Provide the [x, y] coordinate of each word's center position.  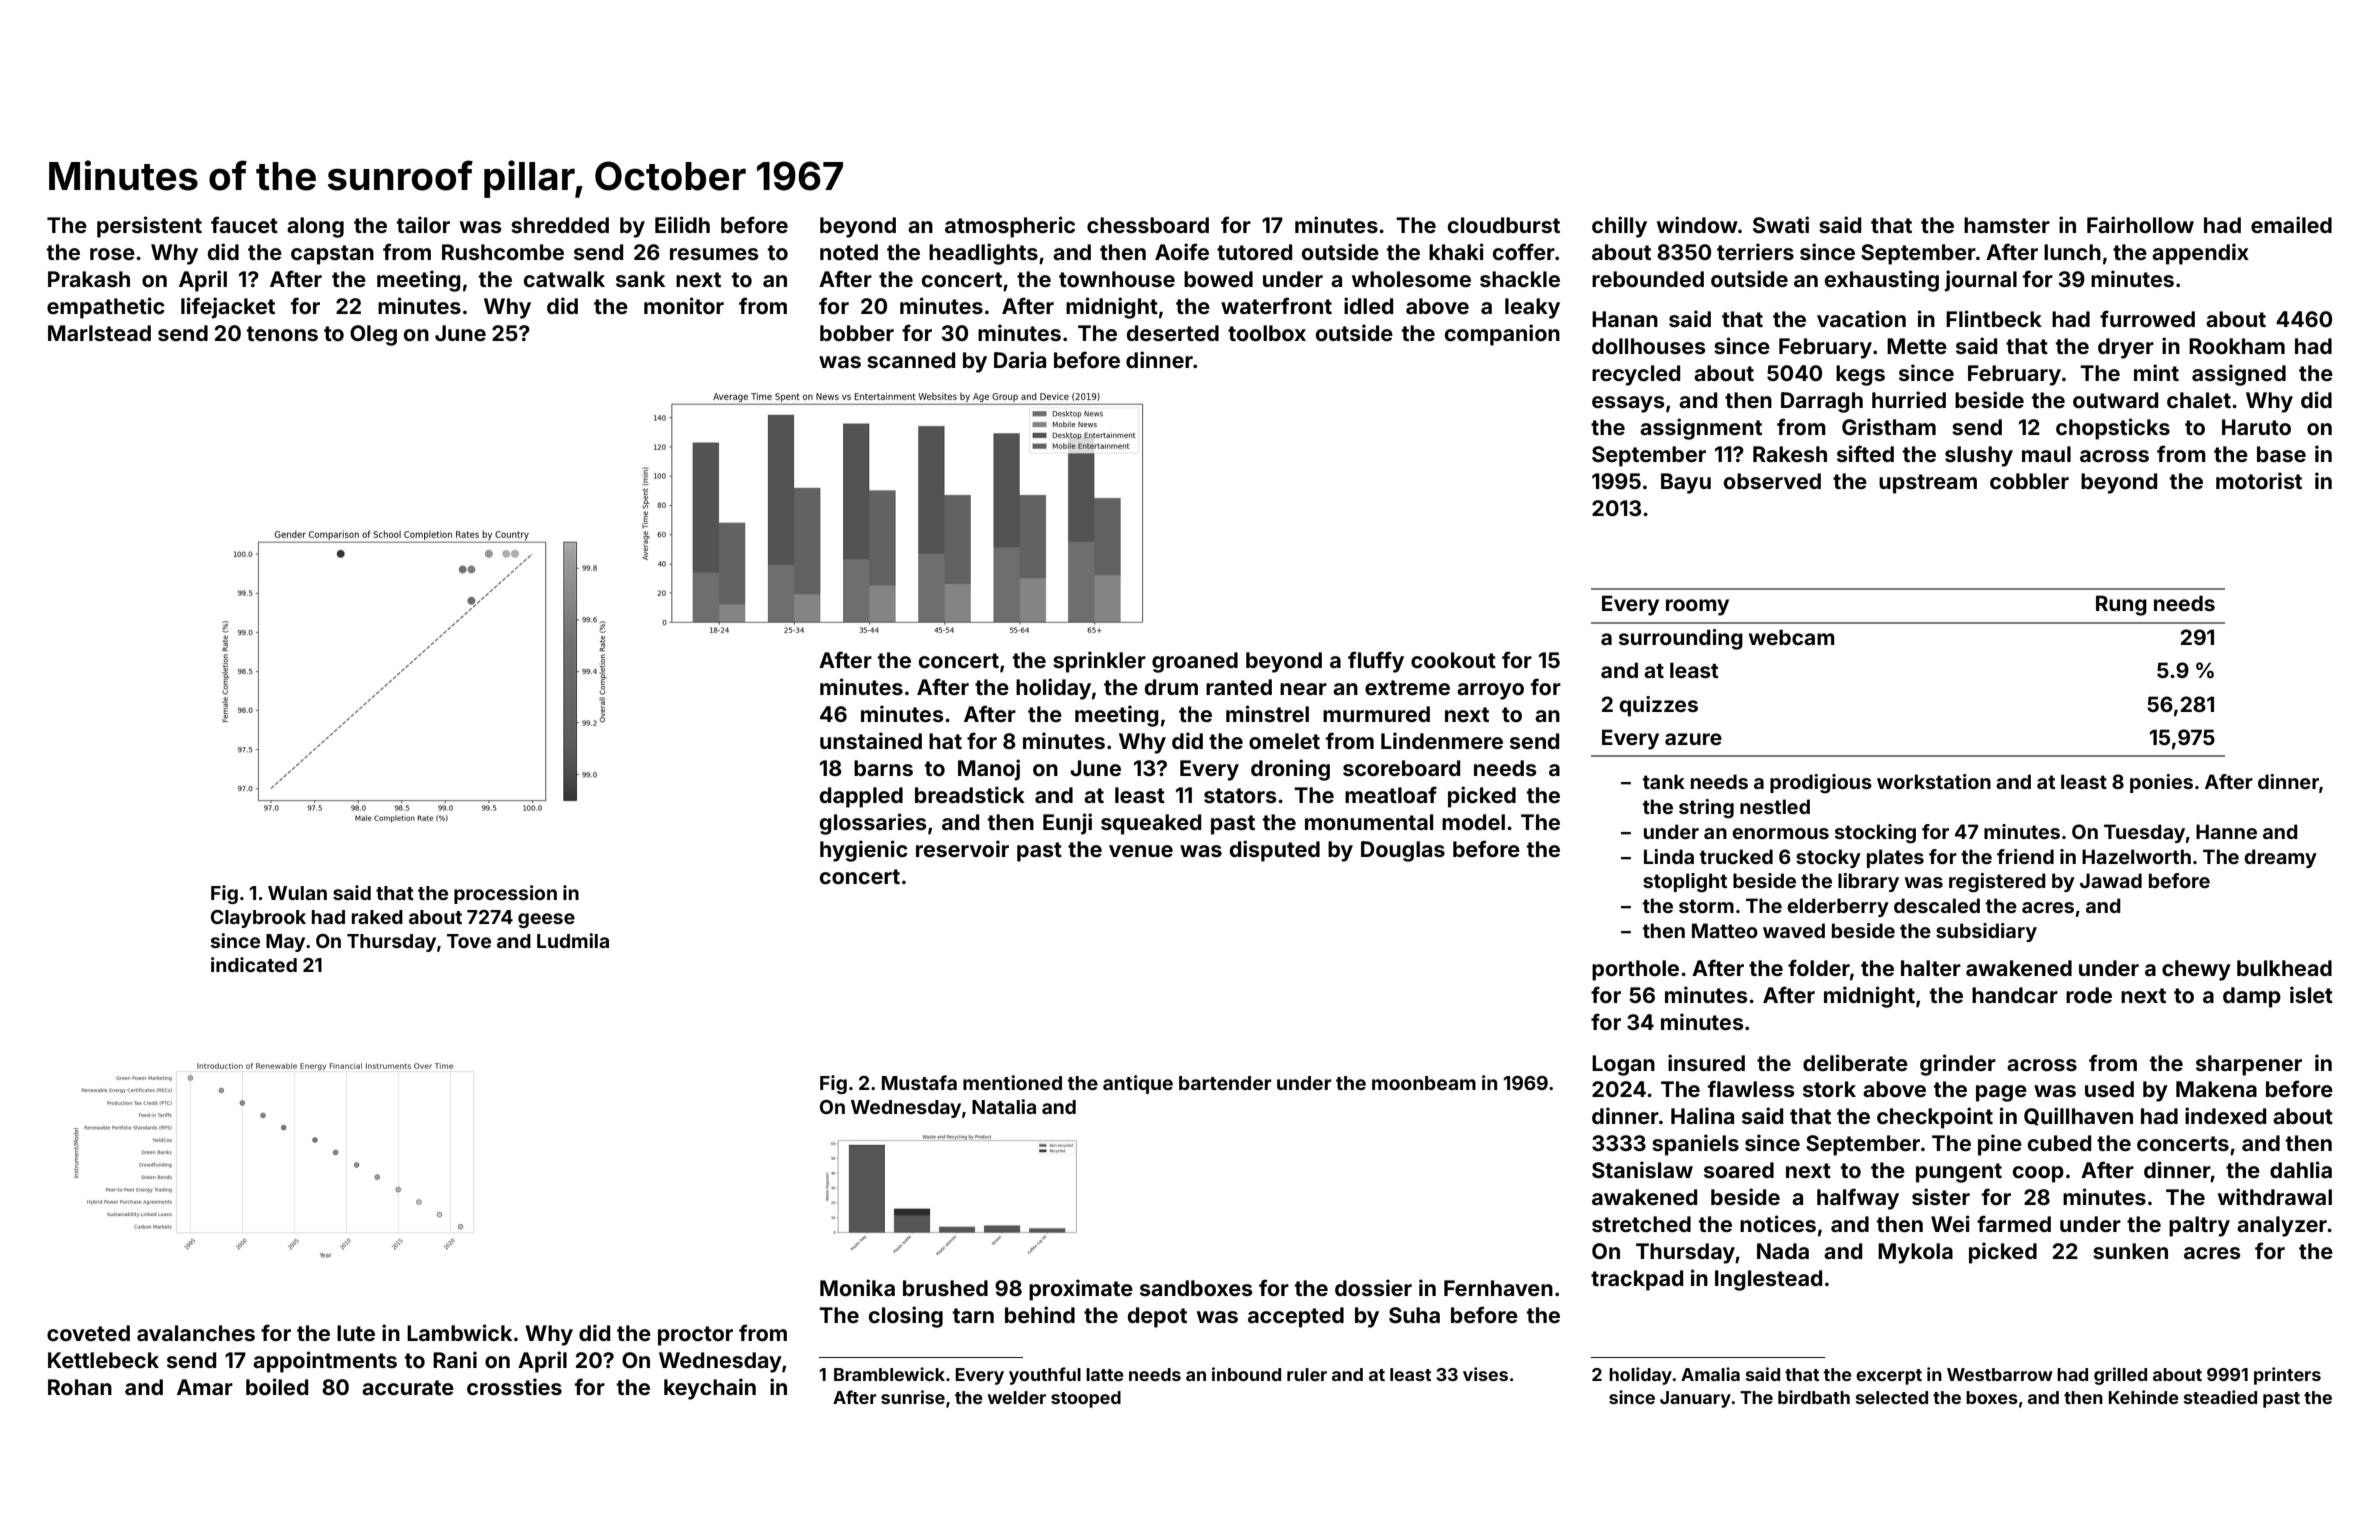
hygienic [864, 851]
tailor [423, 224]
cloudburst [1504, 225]
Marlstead [99, 333]
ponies [2161, 783]
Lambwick [459, 1332]
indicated [254, 964]
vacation [1861, 318]
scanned [911, 360]
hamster [2007, 225]
